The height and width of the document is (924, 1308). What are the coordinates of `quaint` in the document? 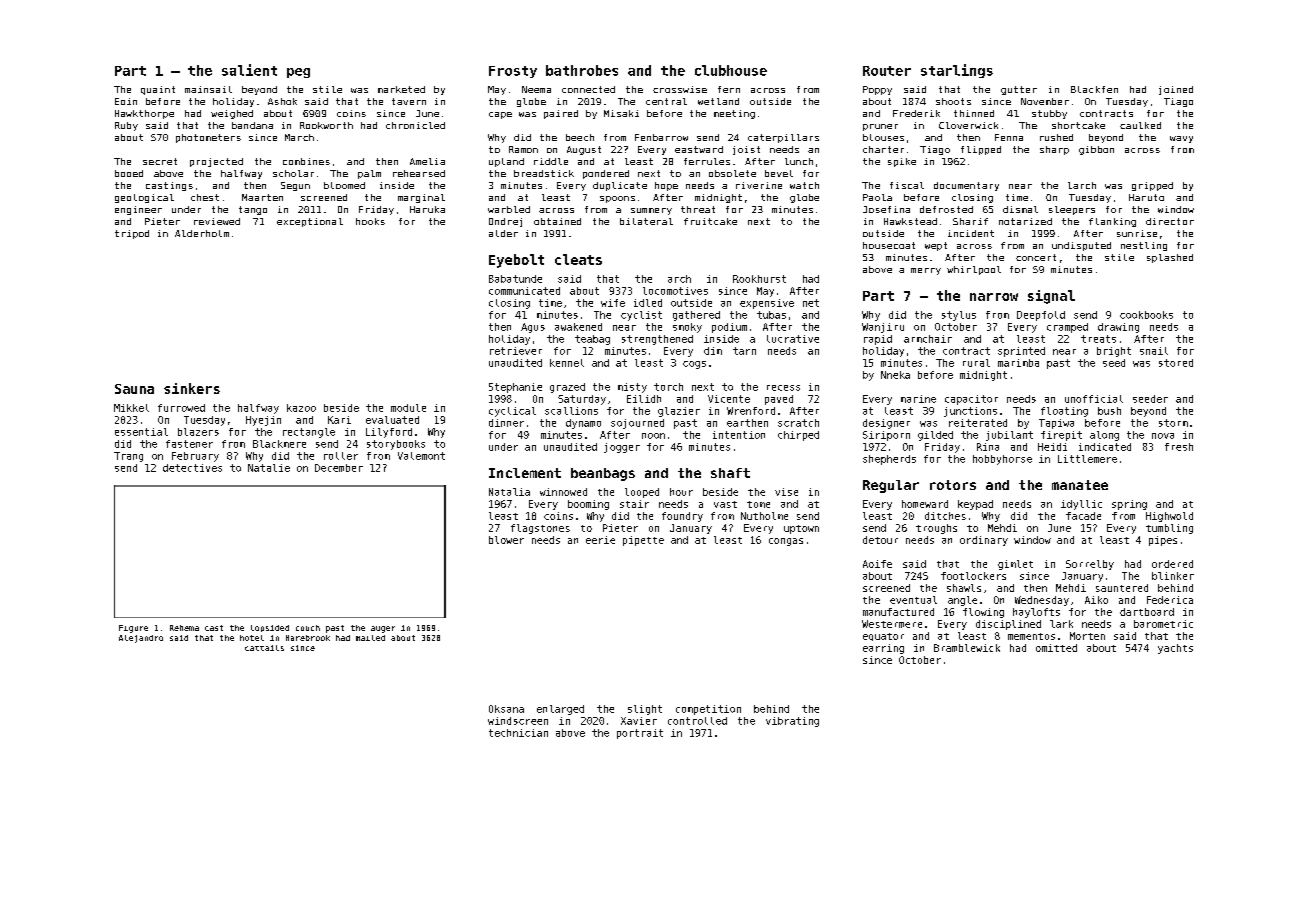 It's located at (158, 90).
